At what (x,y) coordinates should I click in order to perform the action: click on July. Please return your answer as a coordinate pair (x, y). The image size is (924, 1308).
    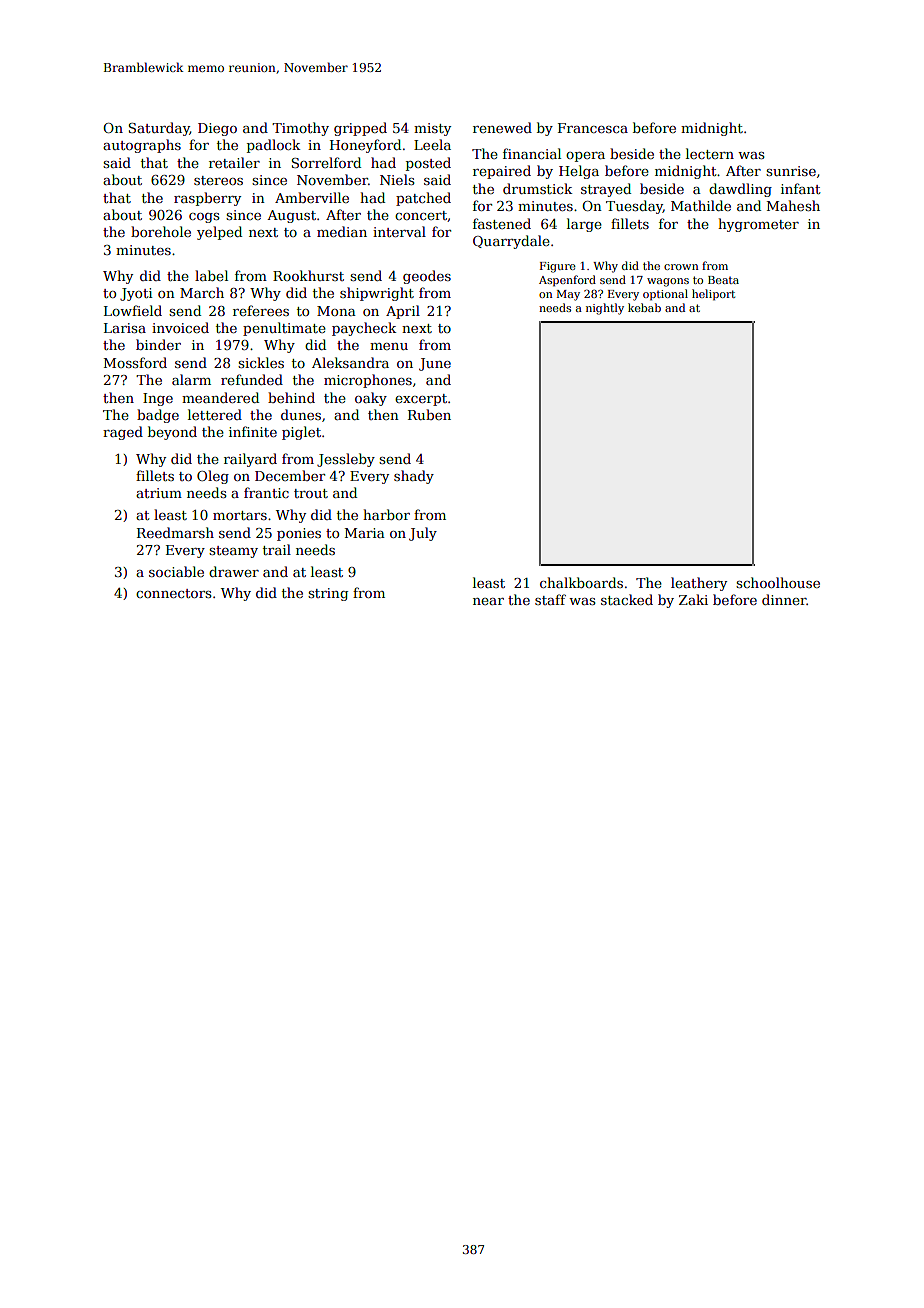
    Looking at the image, I should click on (423, 534).
